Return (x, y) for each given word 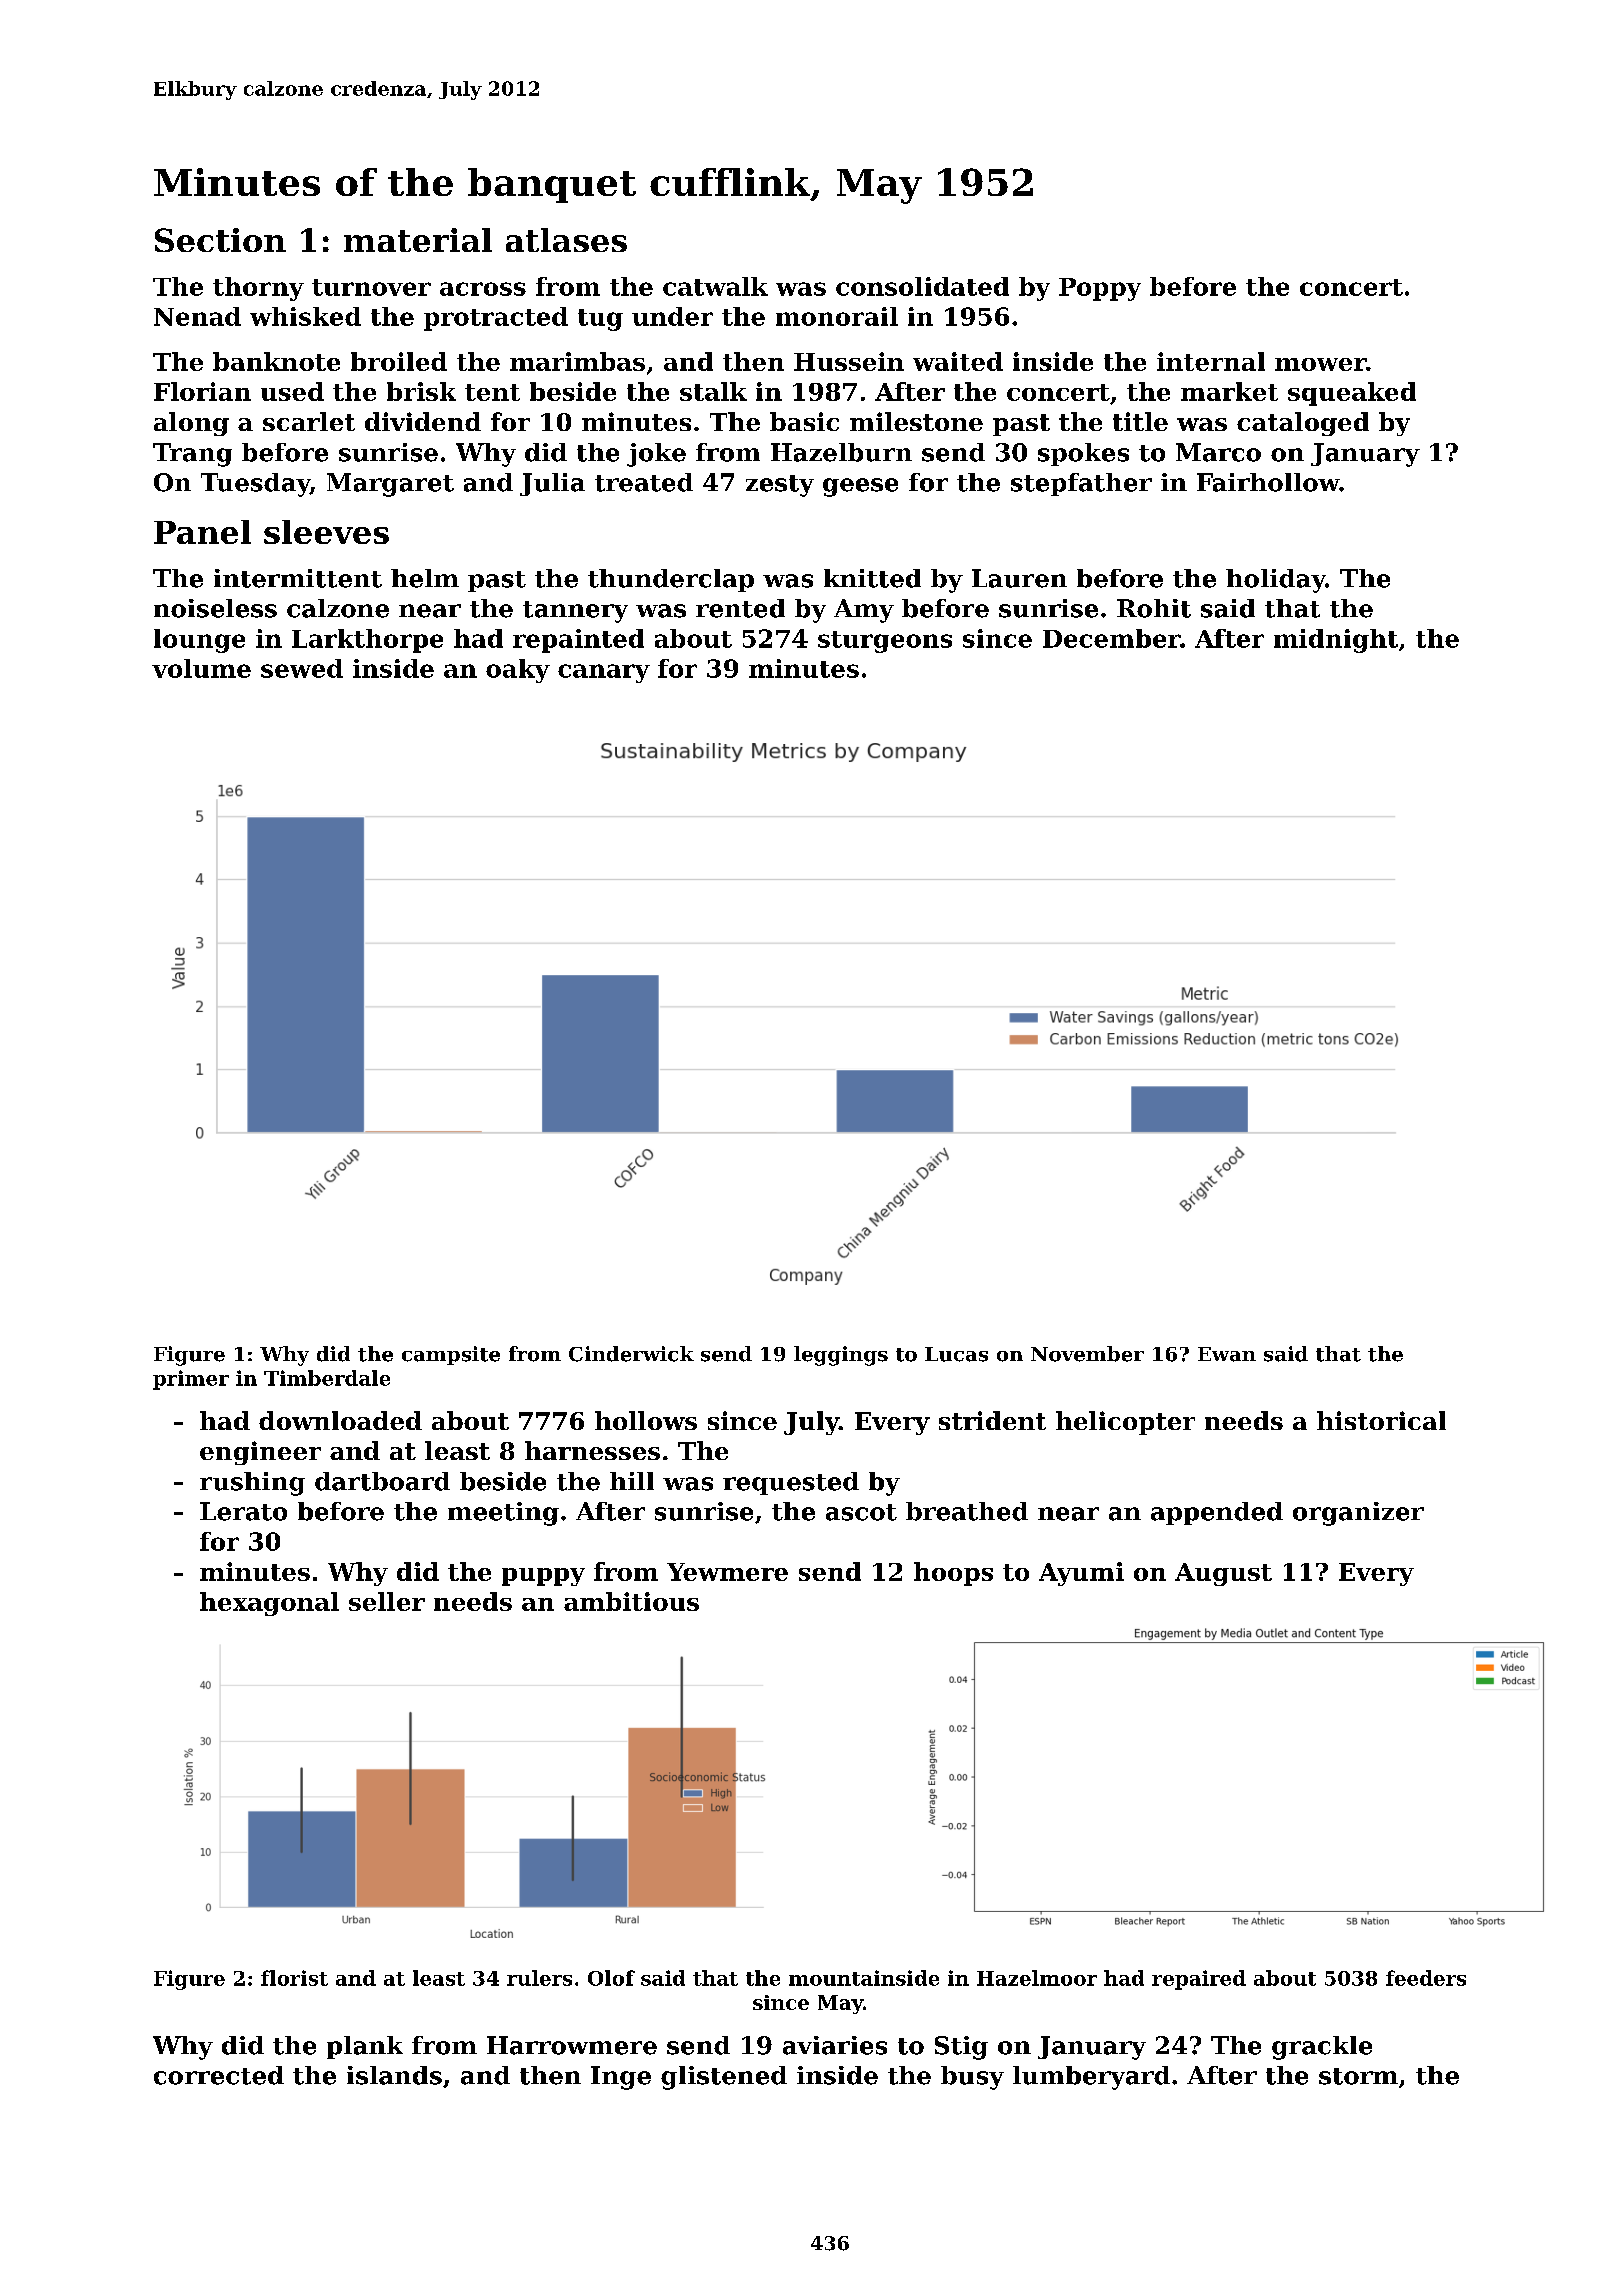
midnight (1336, 641)
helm (425, 578)
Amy (864, 611)
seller (387, 1601)
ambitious (631, 1601)
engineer (260, 1453)
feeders (1426, 1978)
